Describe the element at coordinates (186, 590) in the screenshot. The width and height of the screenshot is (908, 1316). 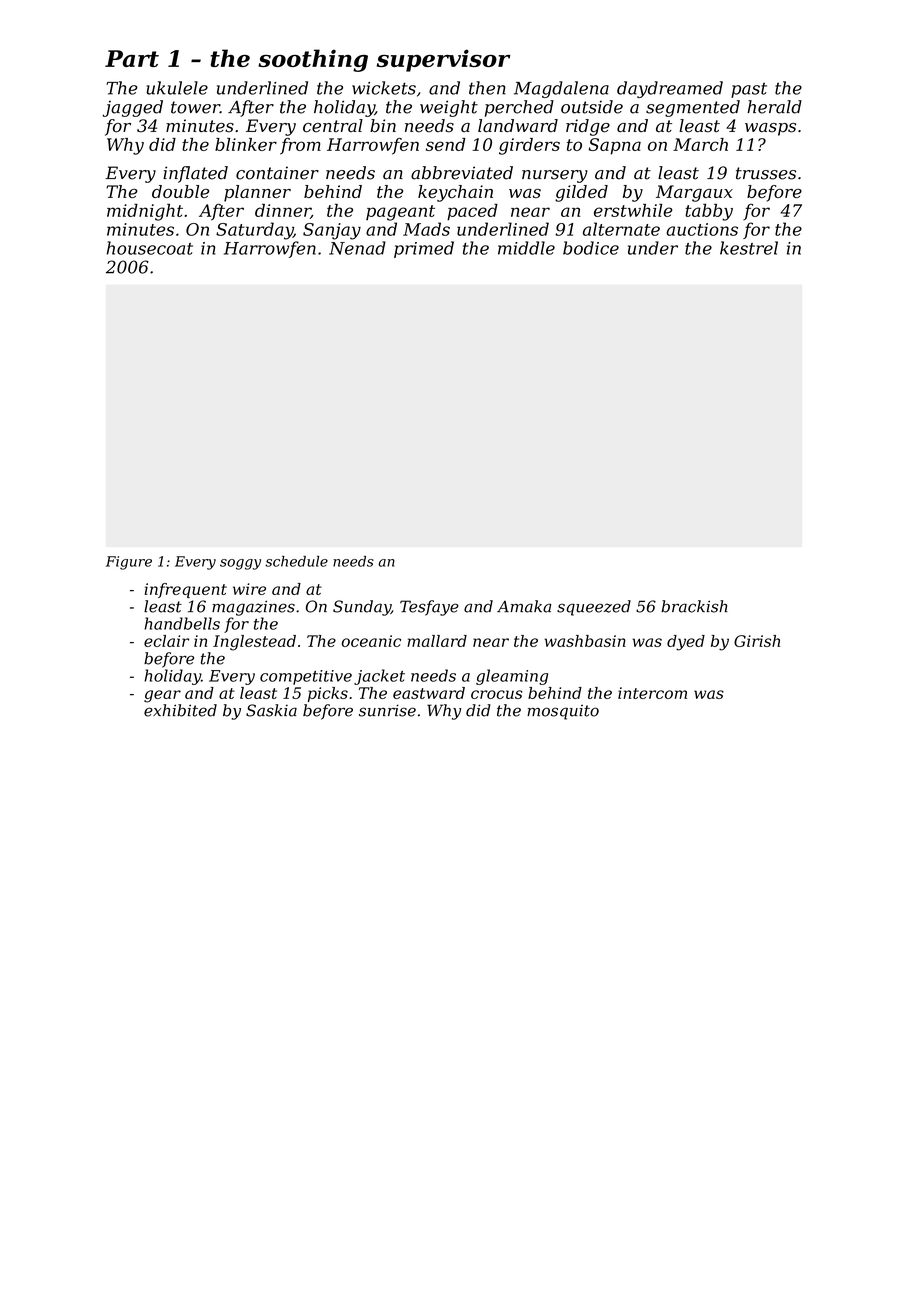
I see `infrequent` at that location.
